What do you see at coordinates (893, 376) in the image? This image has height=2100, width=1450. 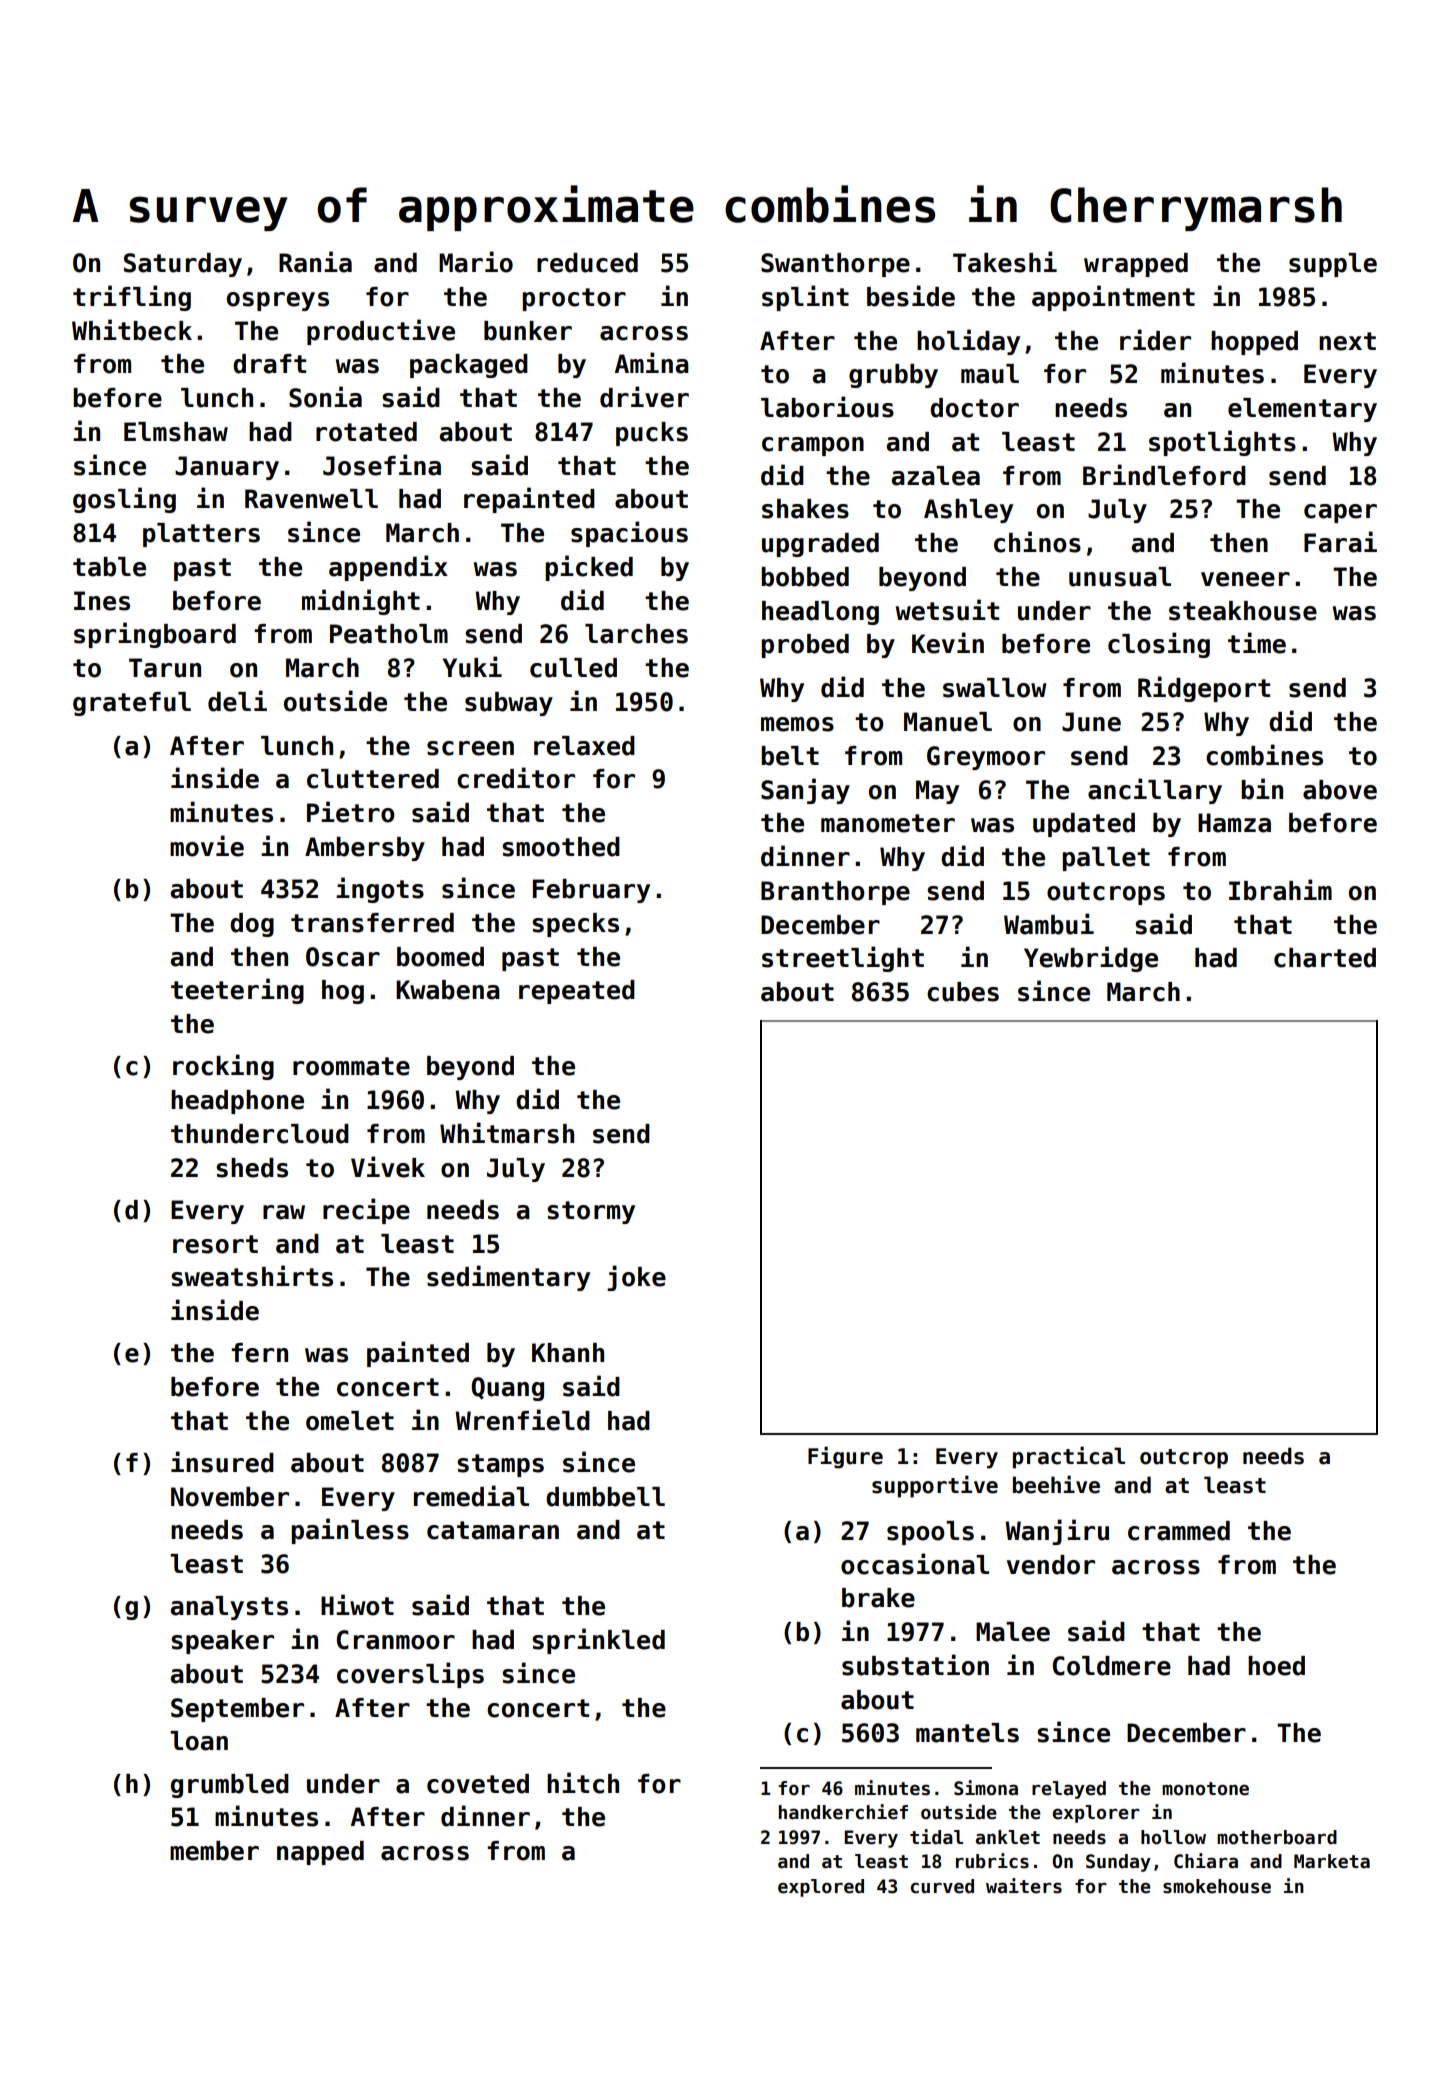 I see `grubby` at bounding box center [893, 376].
